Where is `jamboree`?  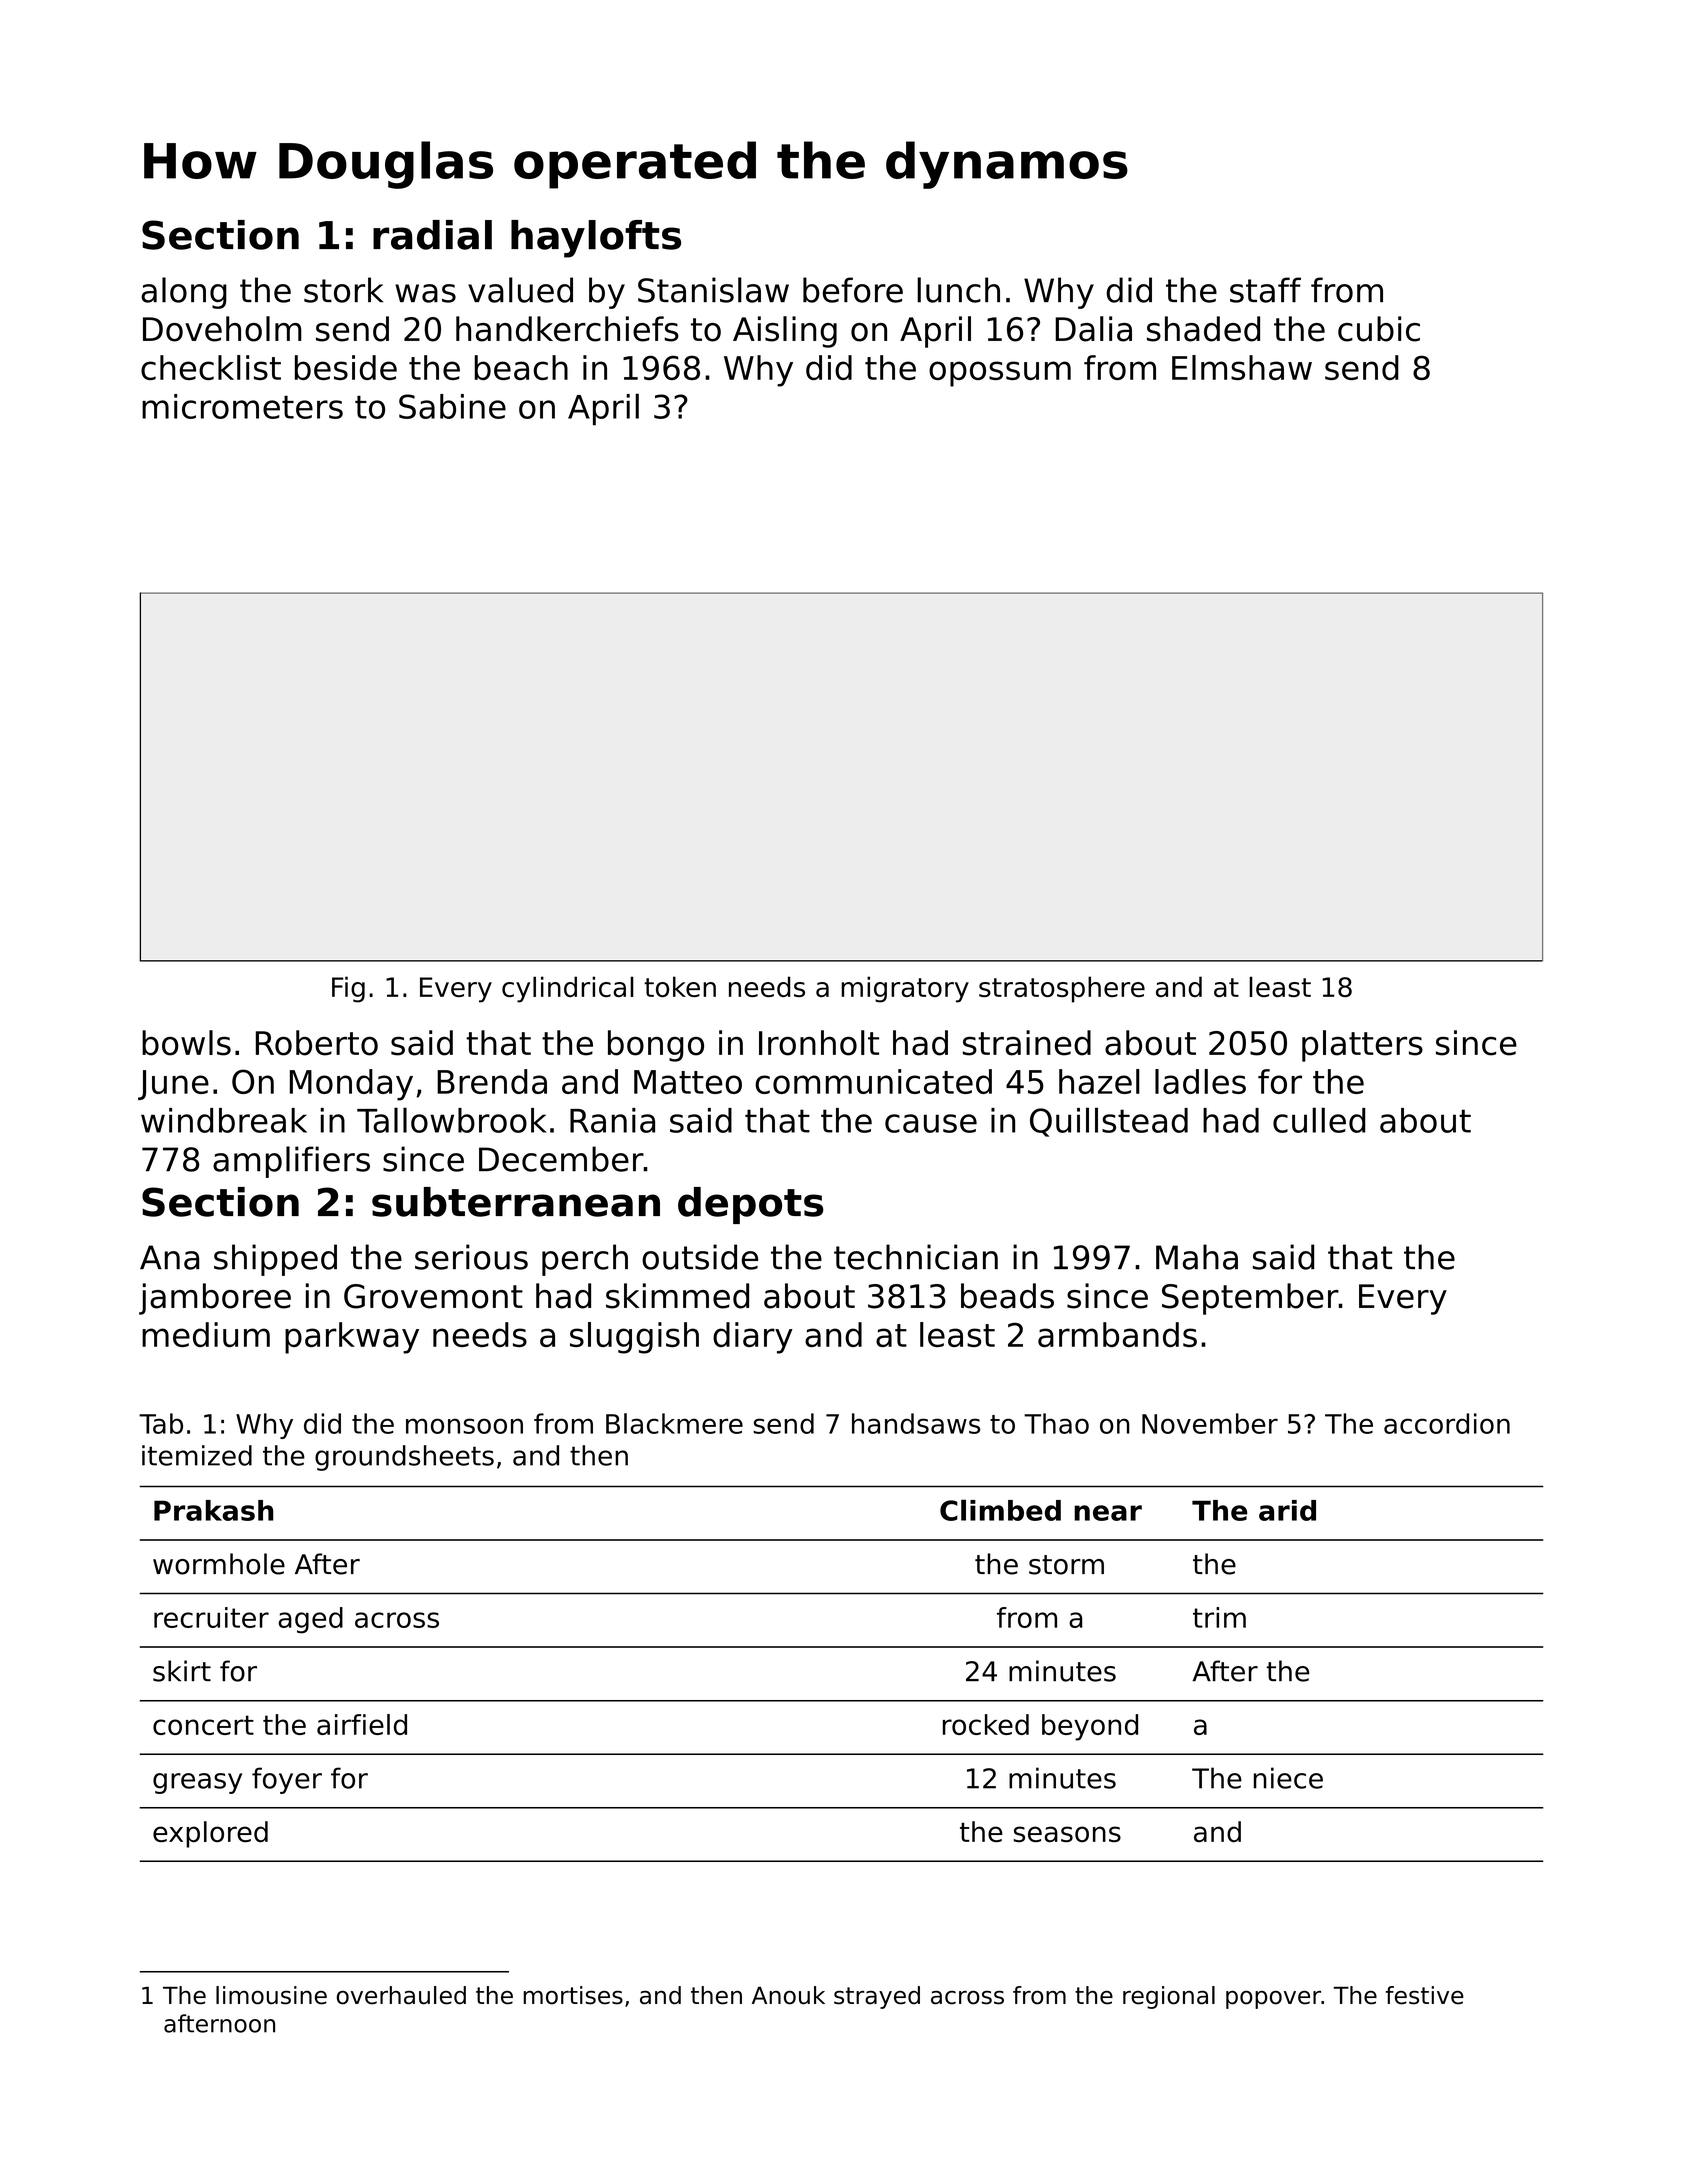
jamboree is located at coordinates (215, 1299).
